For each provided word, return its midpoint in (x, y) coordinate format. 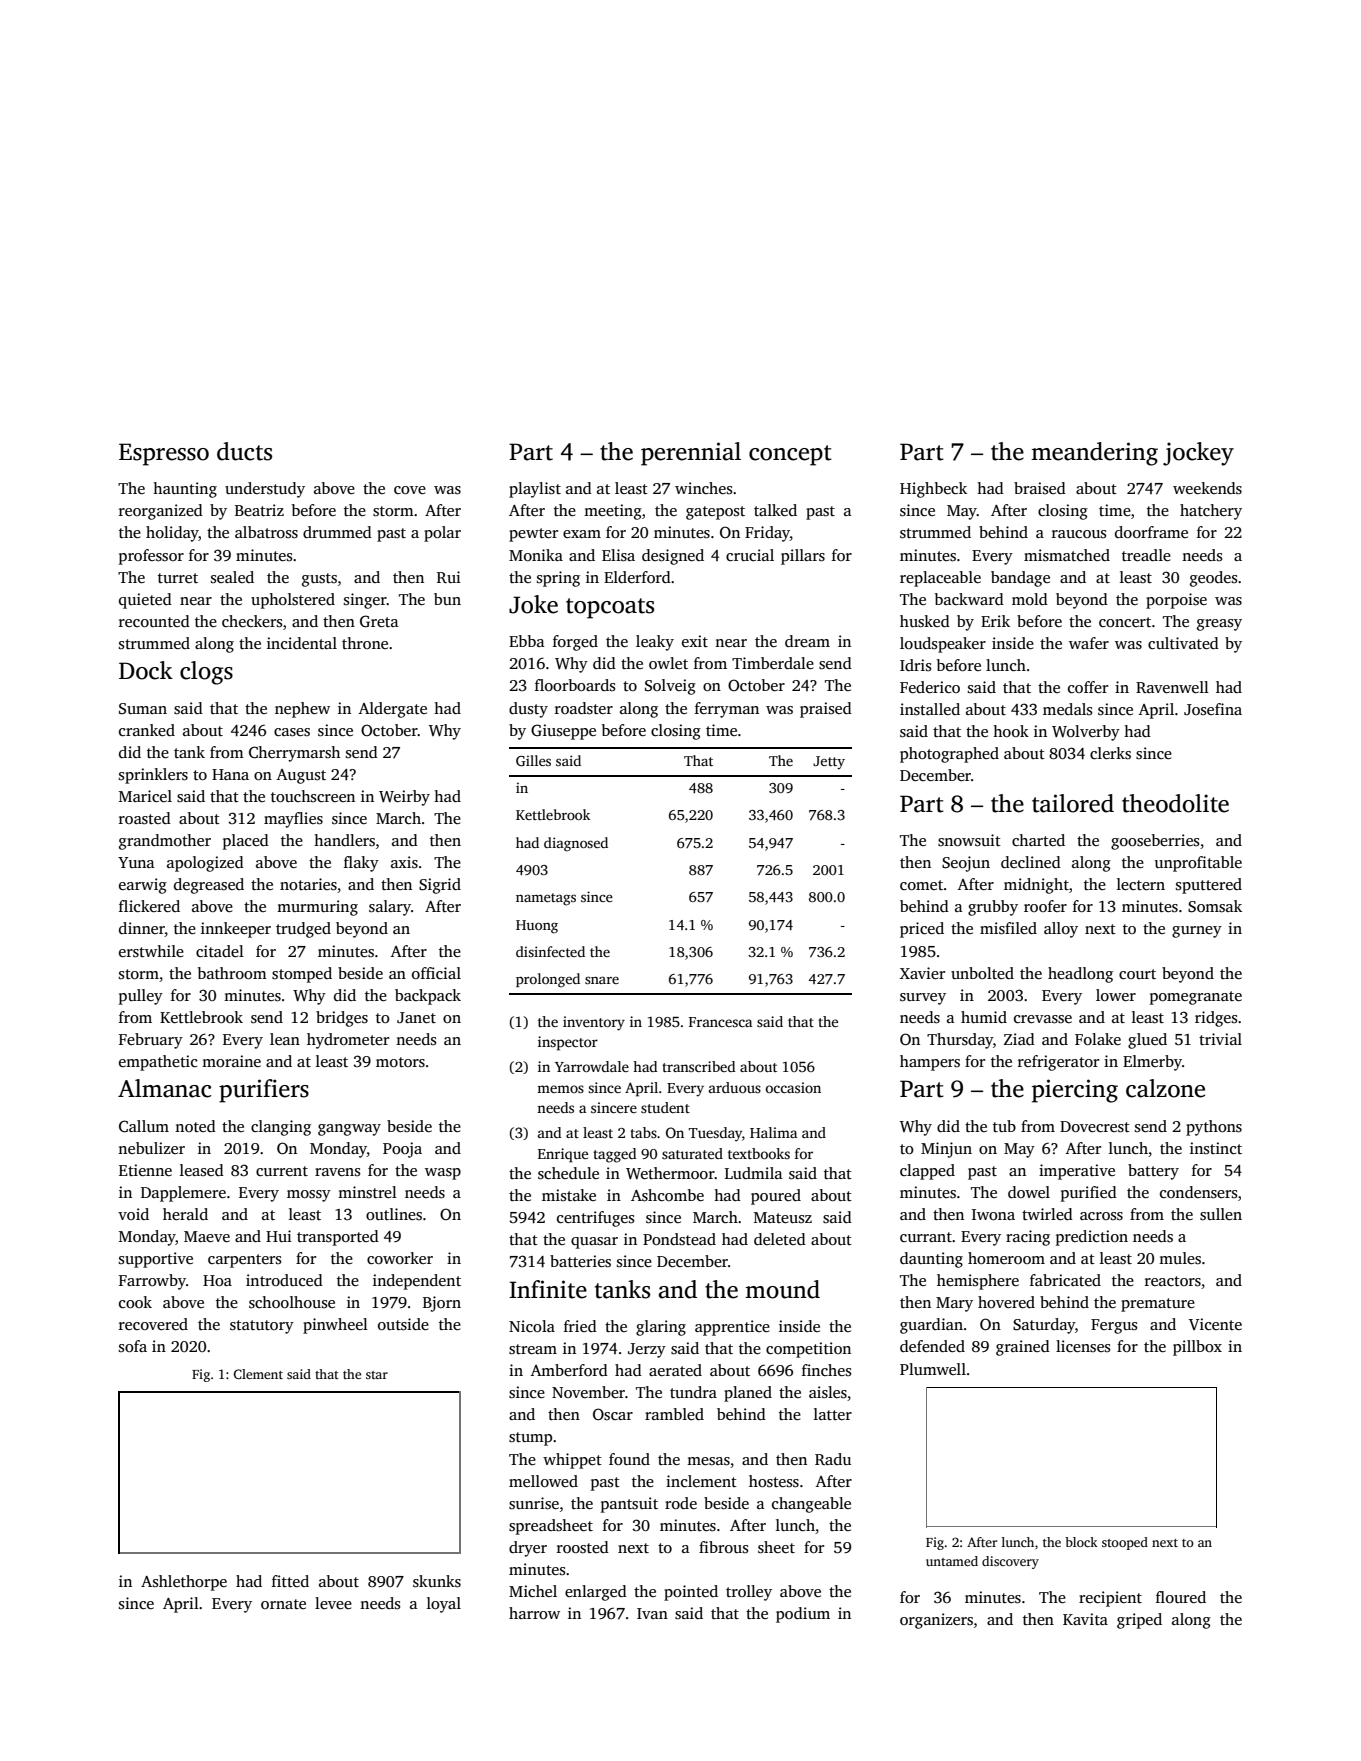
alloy (1061, 930)
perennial (691, 454)
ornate (283, 1604)
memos (560, 1089)
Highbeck (933, 490)
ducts (244, 451)
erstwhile (151, 951)
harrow (534, 1613)
